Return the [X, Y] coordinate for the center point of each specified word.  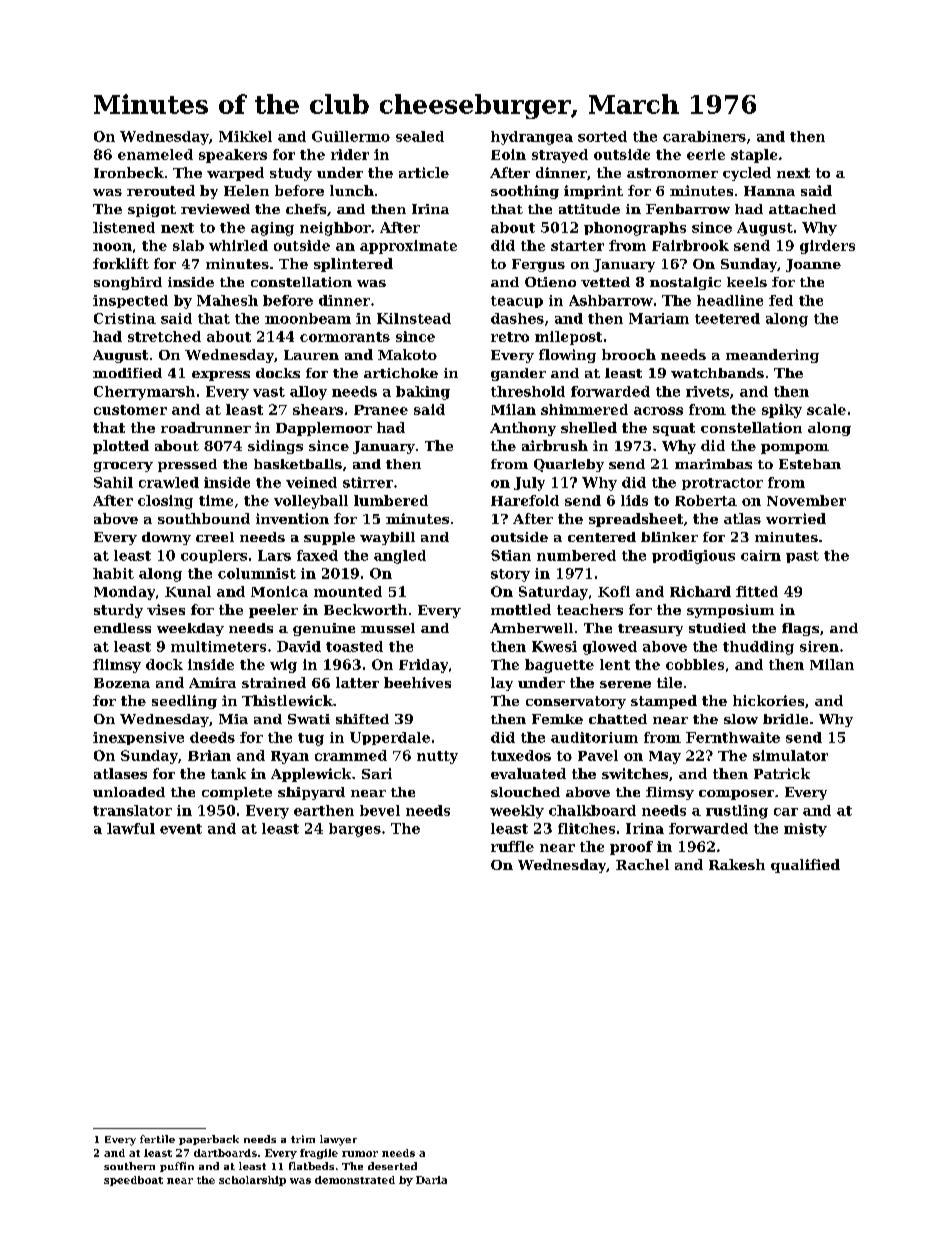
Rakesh [737, 864]
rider [350, 154]
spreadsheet [636, 520]
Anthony [523, 429]
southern [129, 1166]
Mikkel [245, 136]
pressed [187, 465]
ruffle [512, 846]
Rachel [642, 864]
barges [355, 830]
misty [805, 830]
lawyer [338, 1140]
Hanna [769, 191]
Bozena [122, 683]
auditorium [594, 737]
